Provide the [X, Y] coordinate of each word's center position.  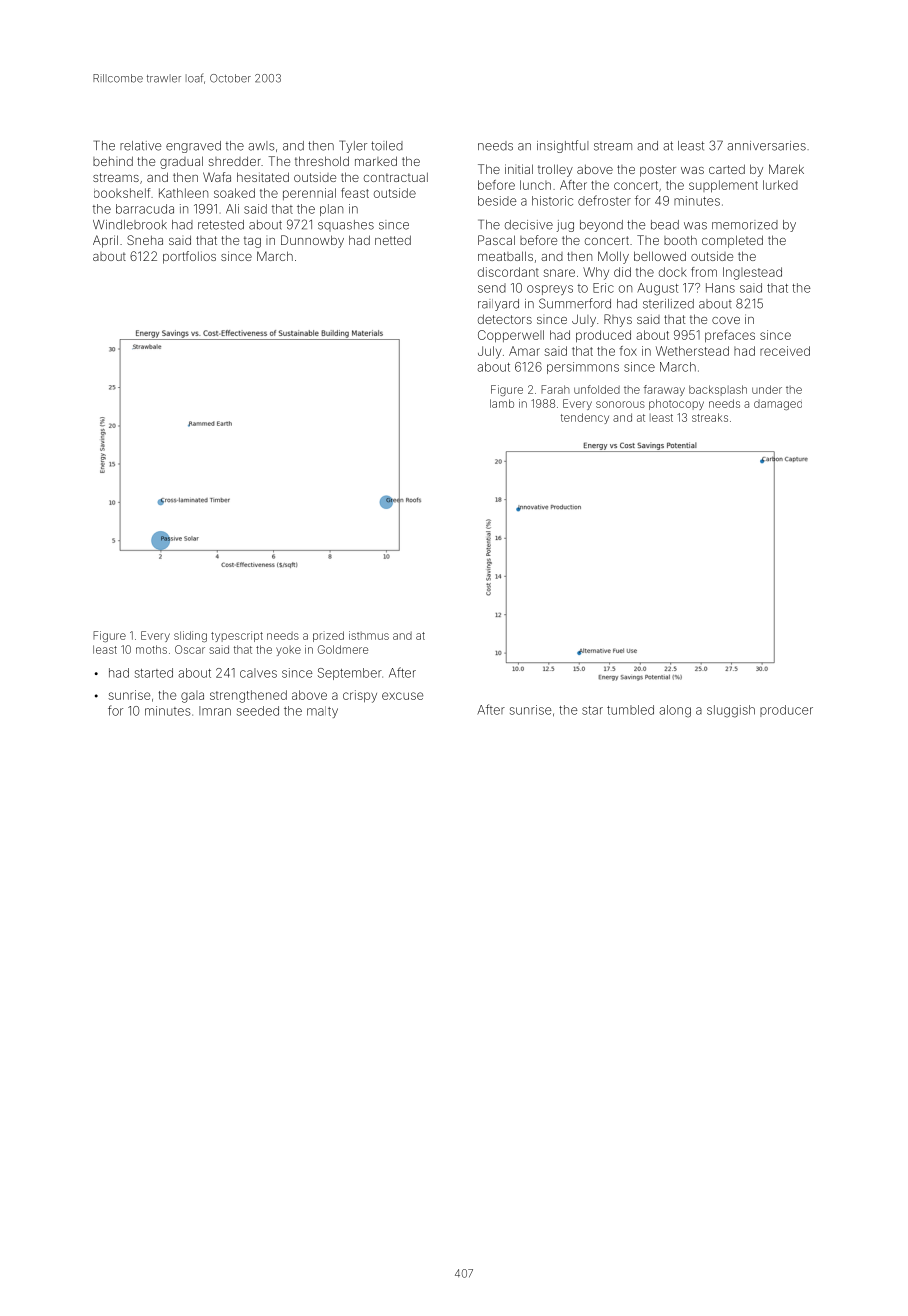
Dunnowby [312, 241]
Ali [232, 209]
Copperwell [511, 336]
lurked [780, 185]
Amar [524, 351]
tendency [585, 418]
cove [726, 320]
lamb [502, 403]
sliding [190, 636]
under [767, 389]
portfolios [189, 257]
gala [192, 697]
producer [786, 711]
